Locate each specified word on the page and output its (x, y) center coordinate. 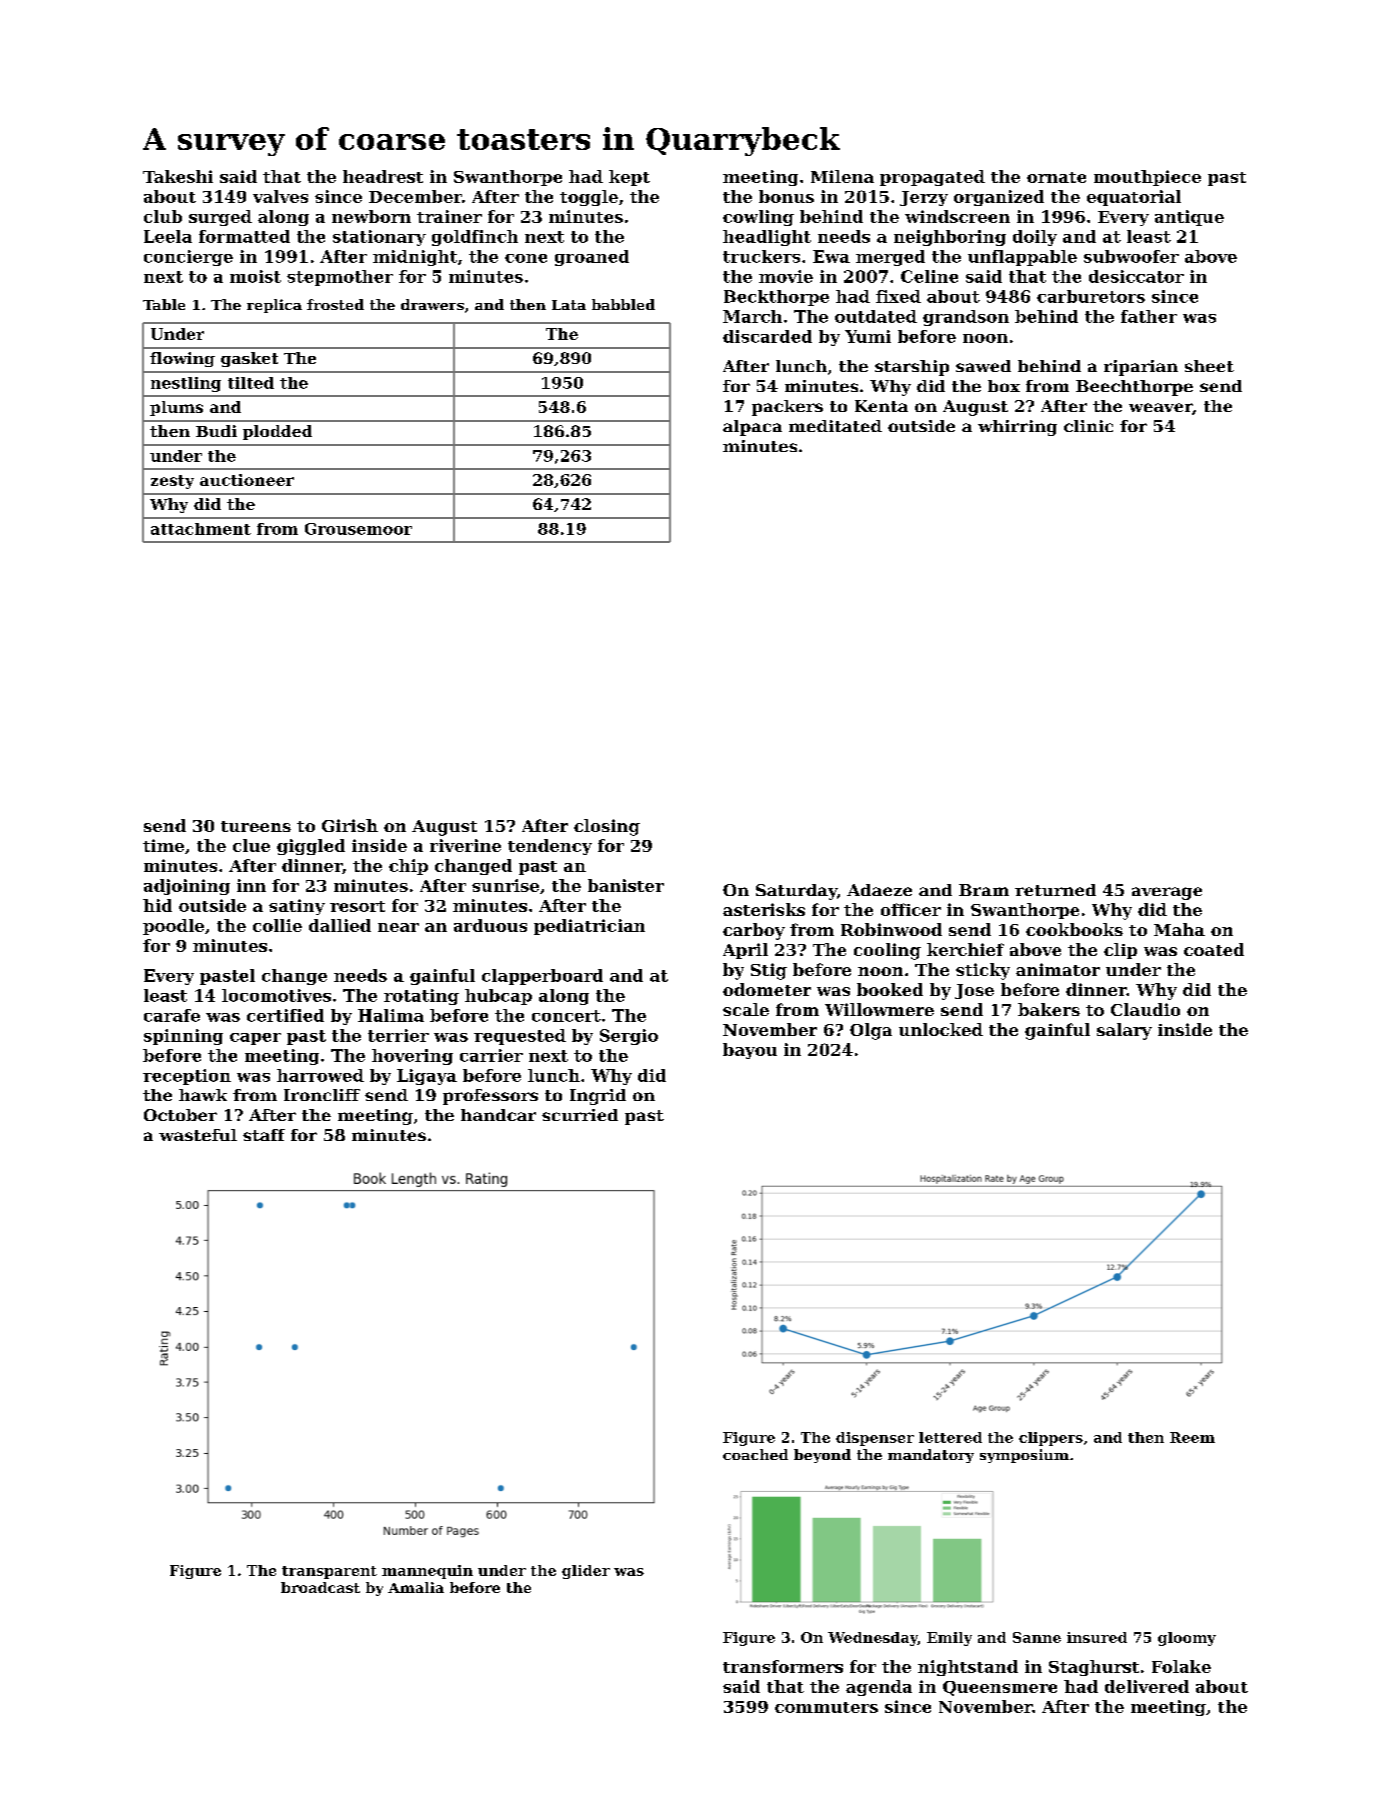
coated (1214, 949)
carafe (172, 1015)
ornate (1056, 177)
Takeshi (178, 176)
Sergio (629, 1037)
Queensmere (1000, 1688)
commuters (826, 1707)
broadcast (320, 1587)
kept (629, 178)
